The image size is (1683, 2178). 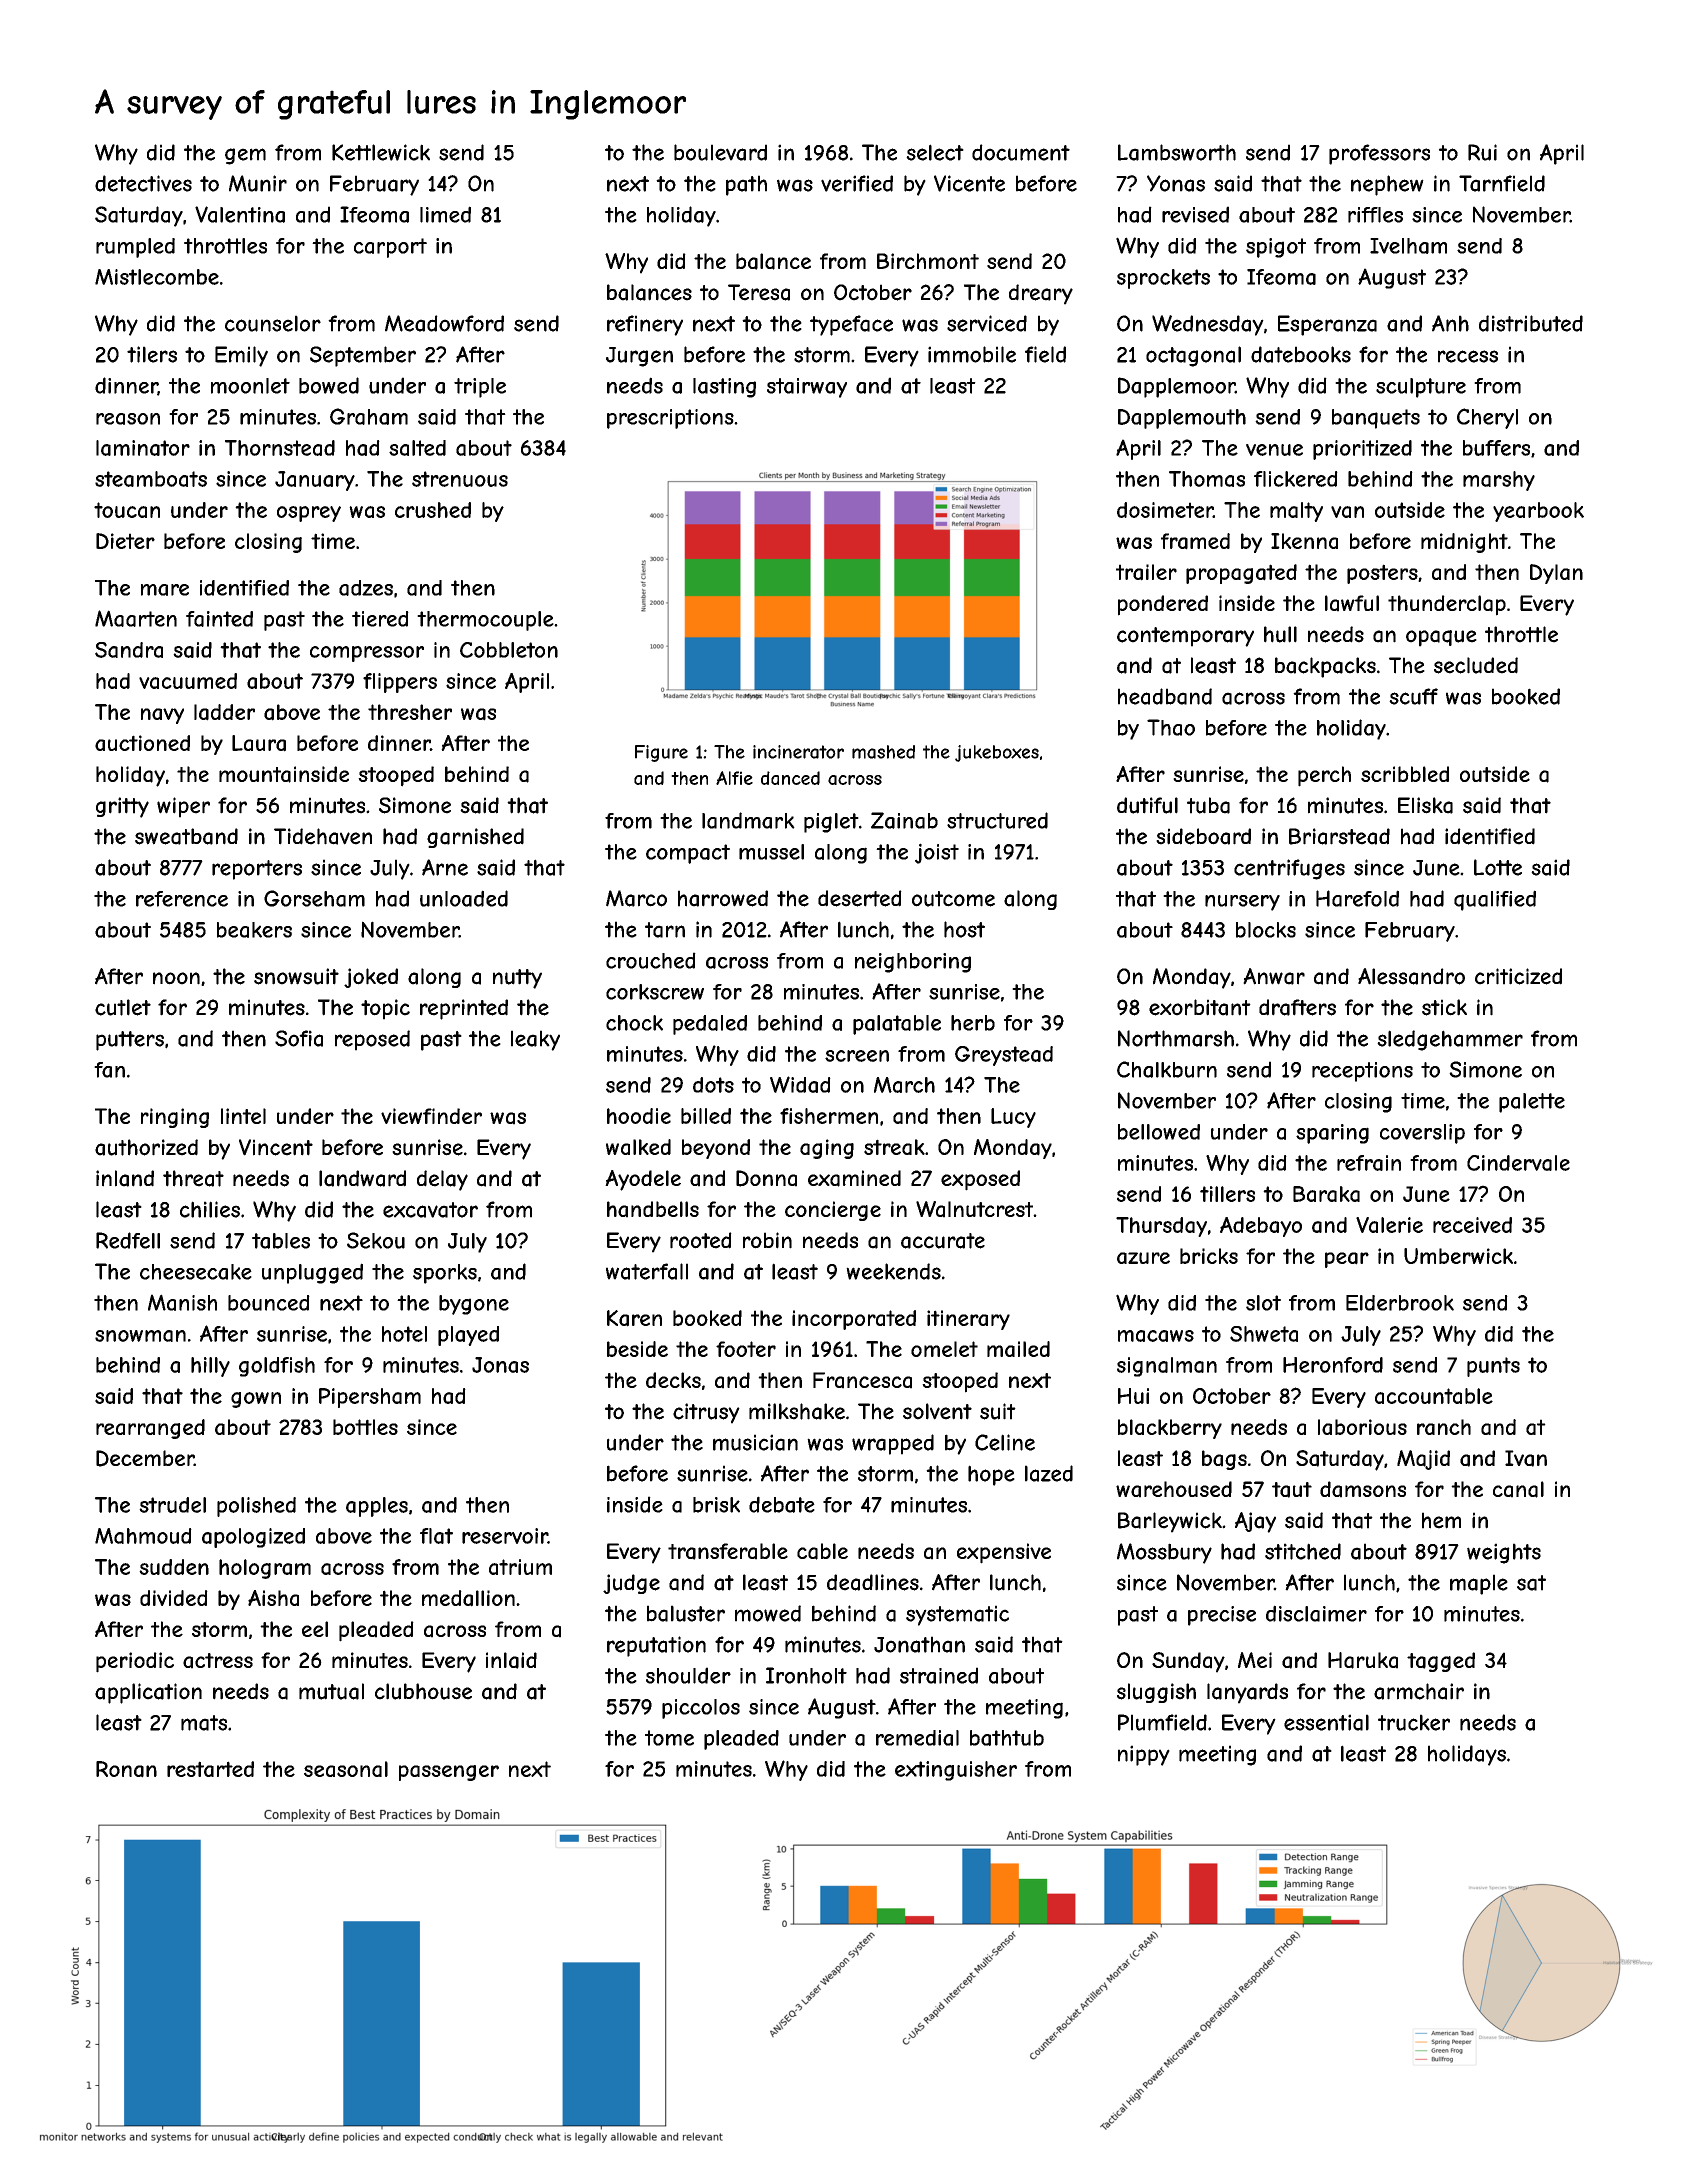 What do you see at coordinates (1363, 1660) in the image?
I see `Haruka` at bounding box center [1363, 1660].
